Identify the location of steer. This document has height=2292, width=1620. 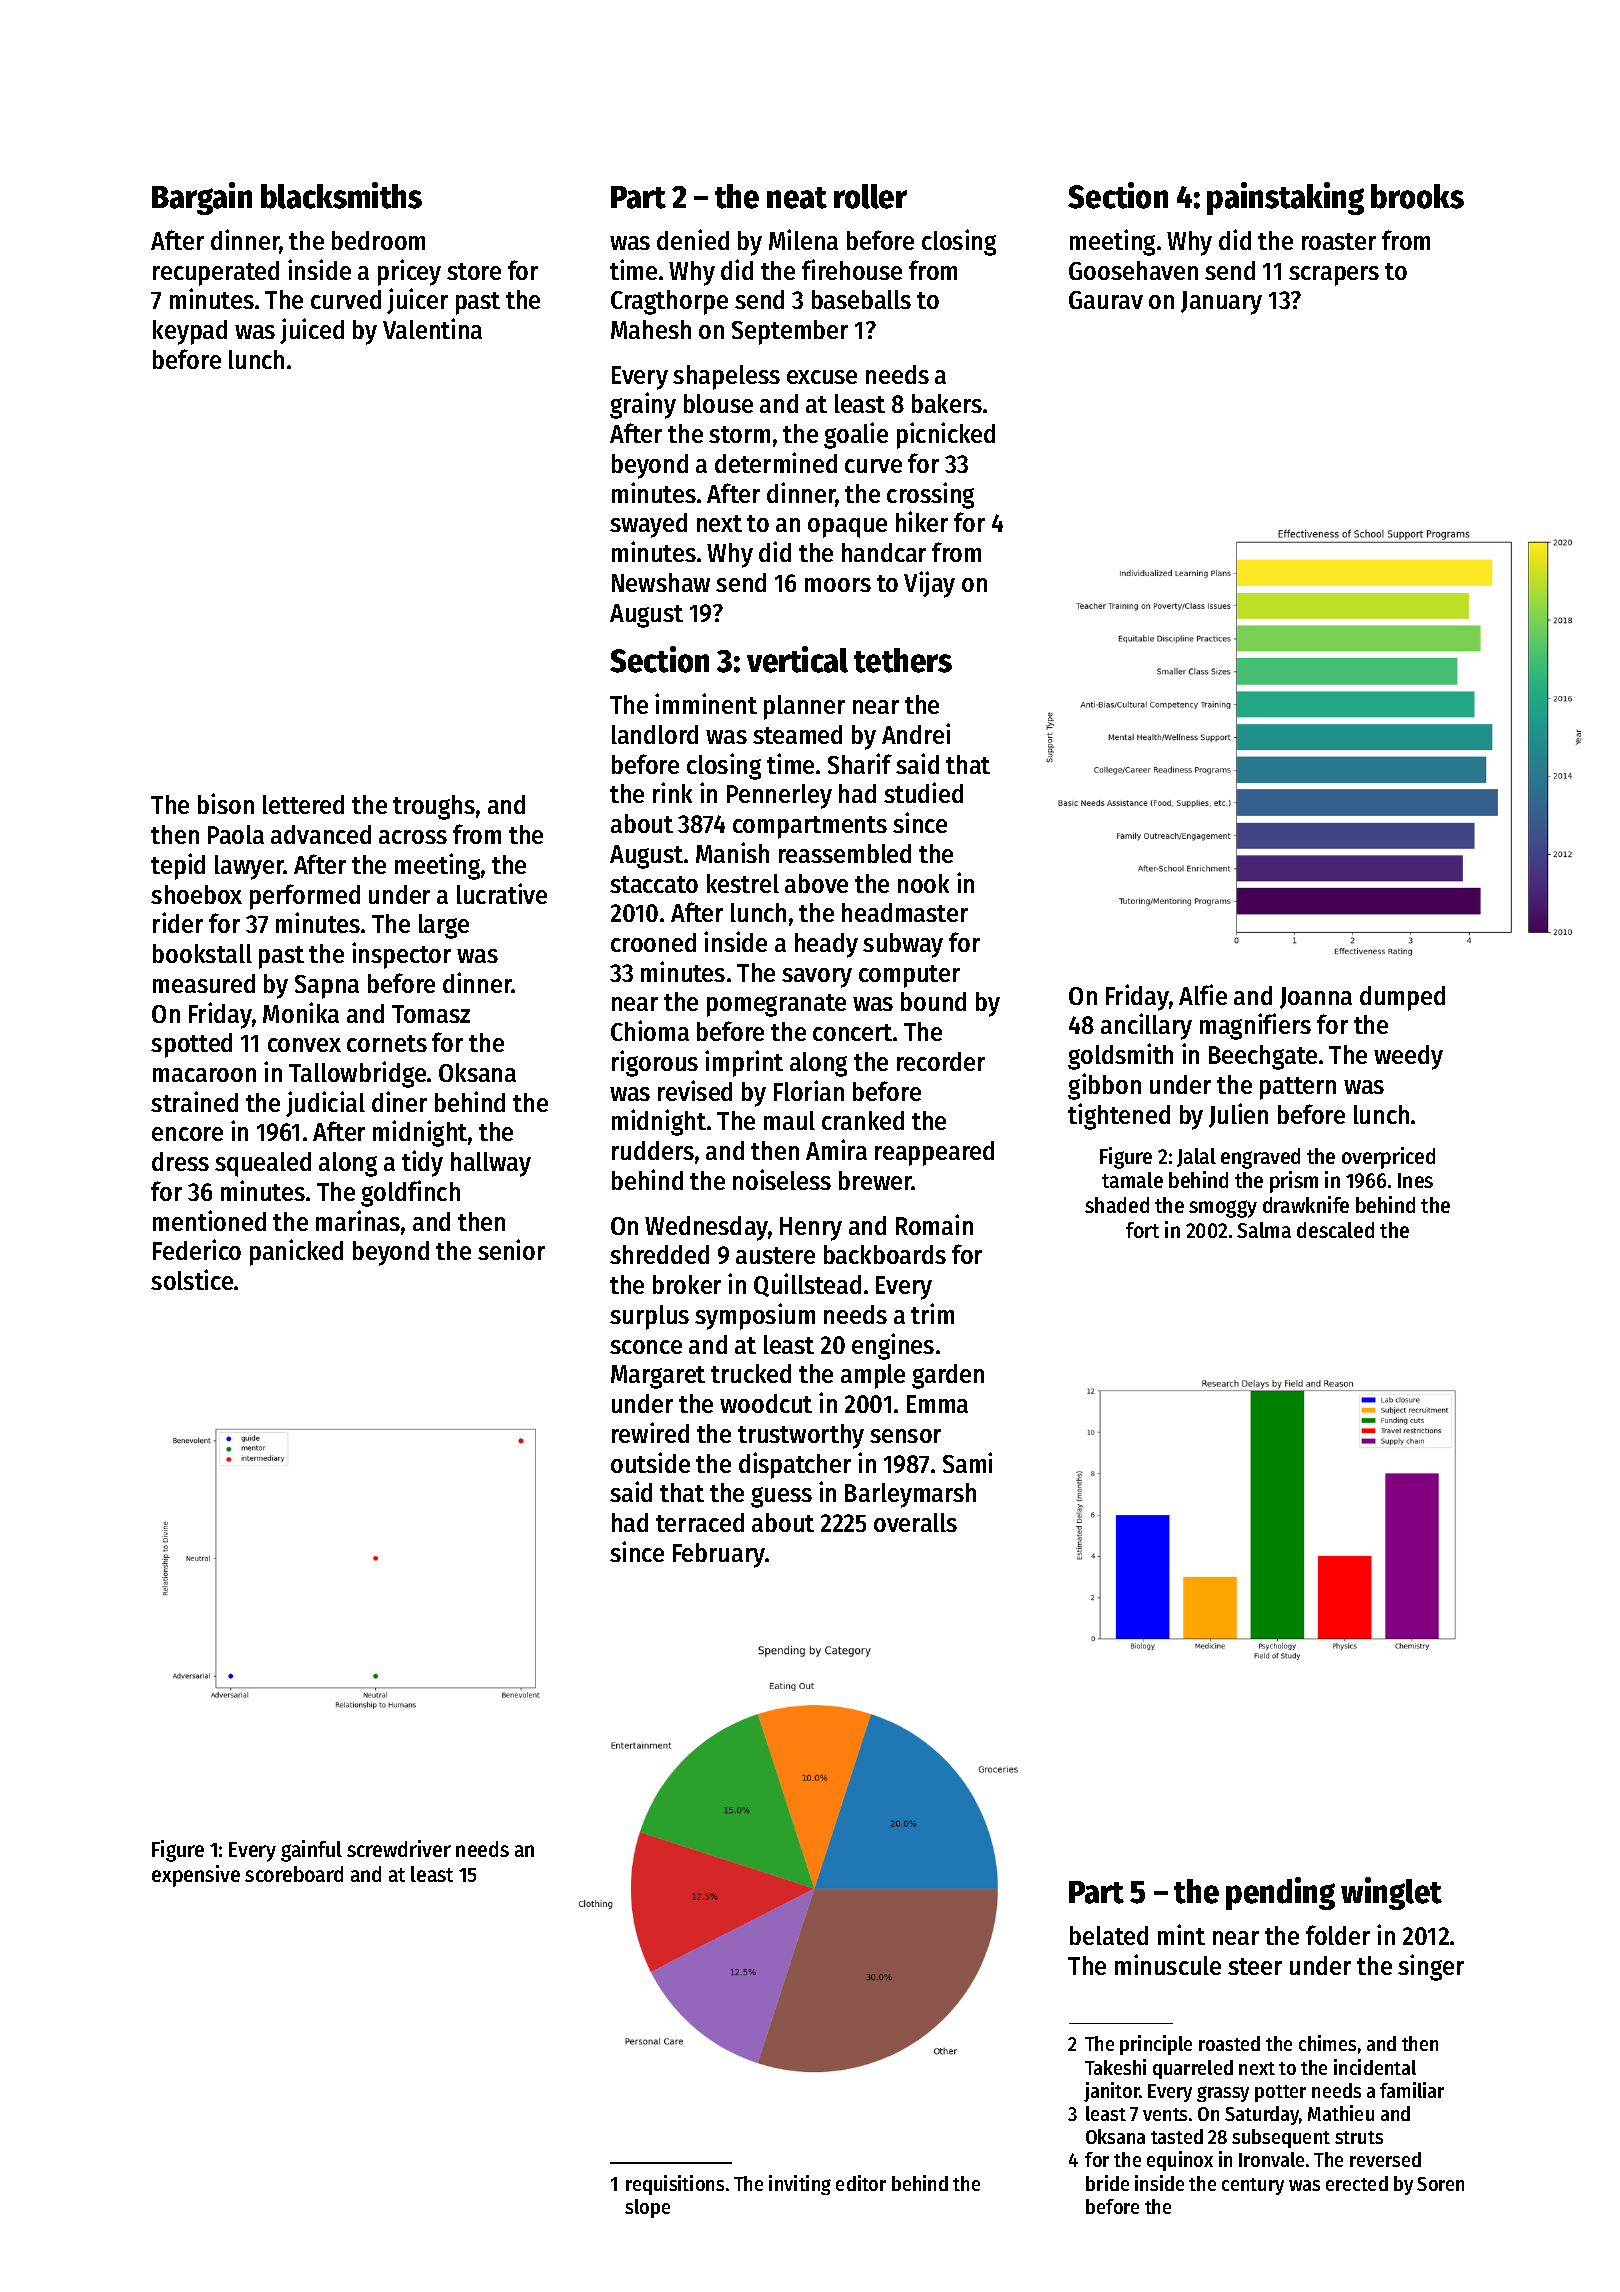
(1255, 1966).
